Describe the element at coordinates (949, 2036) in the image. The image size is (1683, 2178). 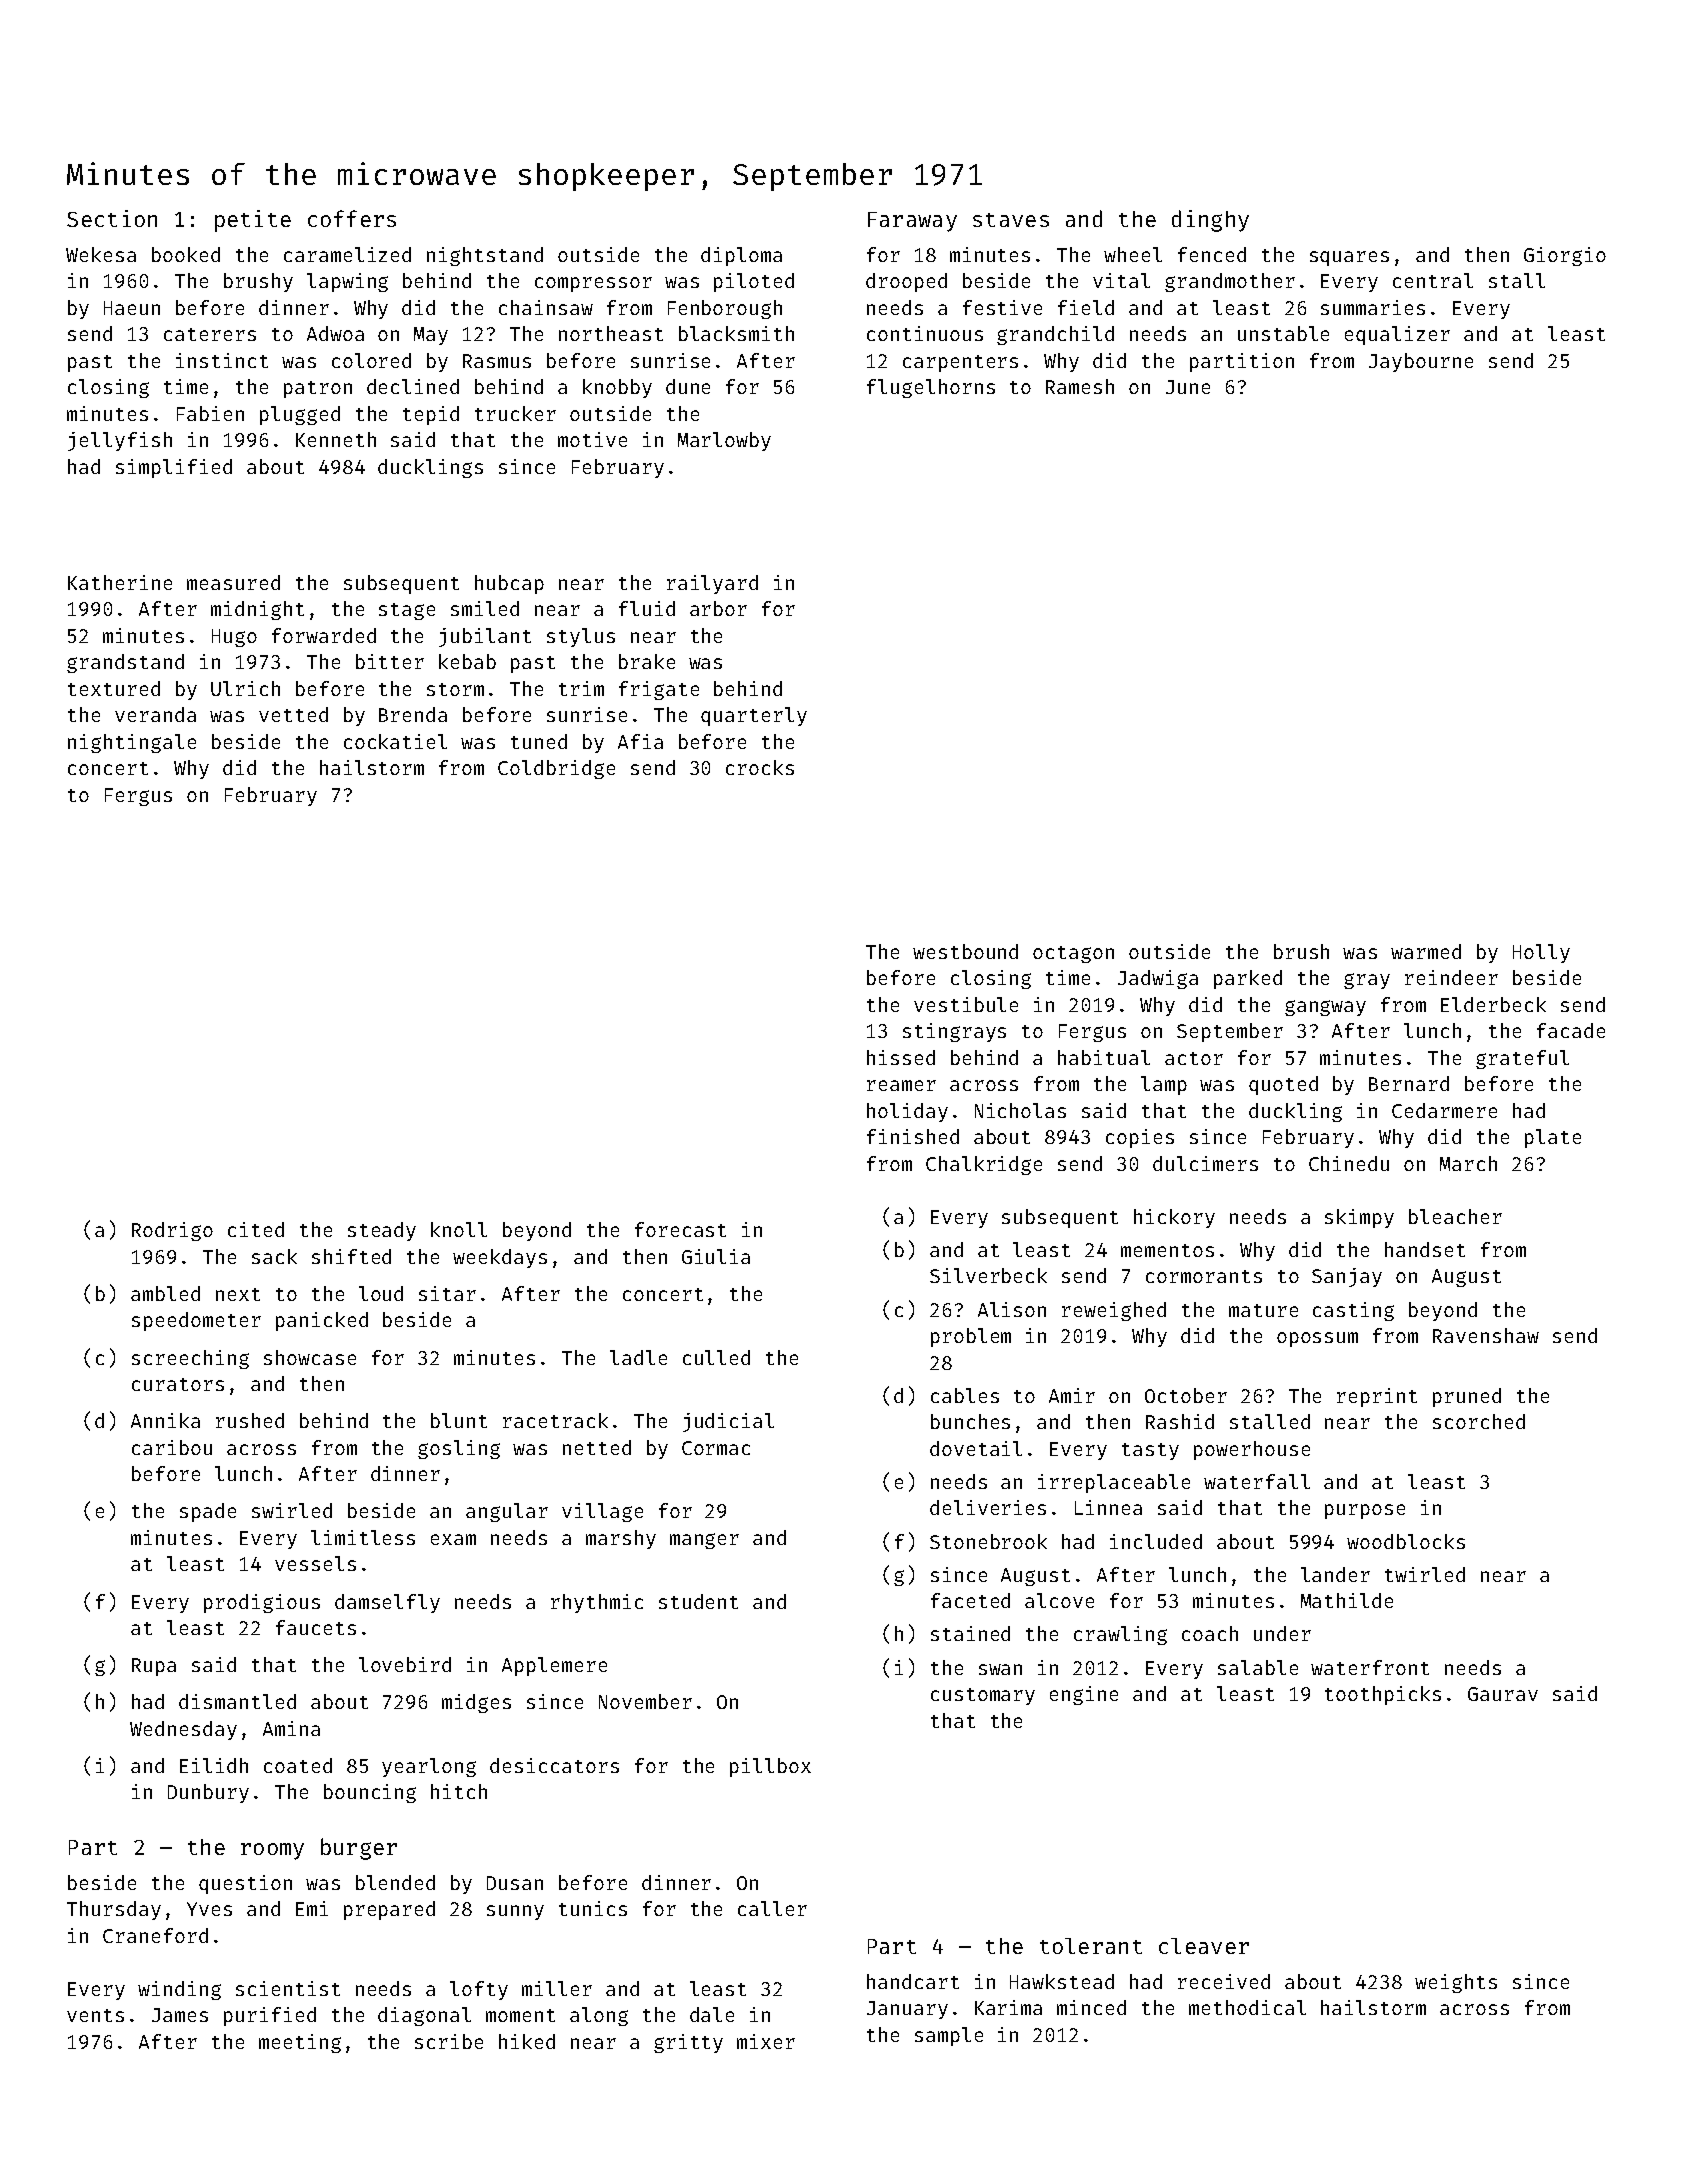
I see `sample` at that location.
